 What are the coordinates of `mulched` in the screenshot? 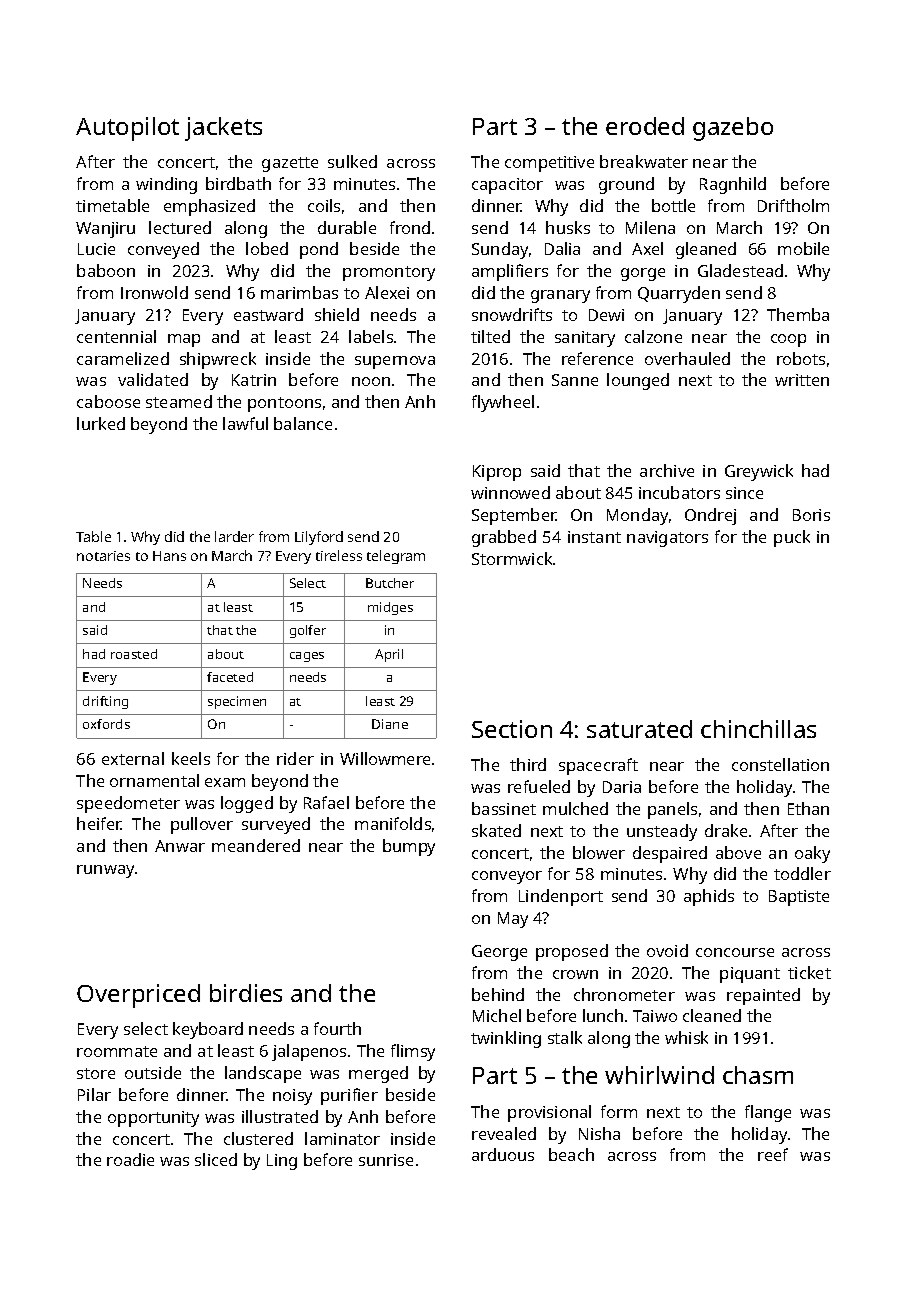 It's located at (575, 808).
